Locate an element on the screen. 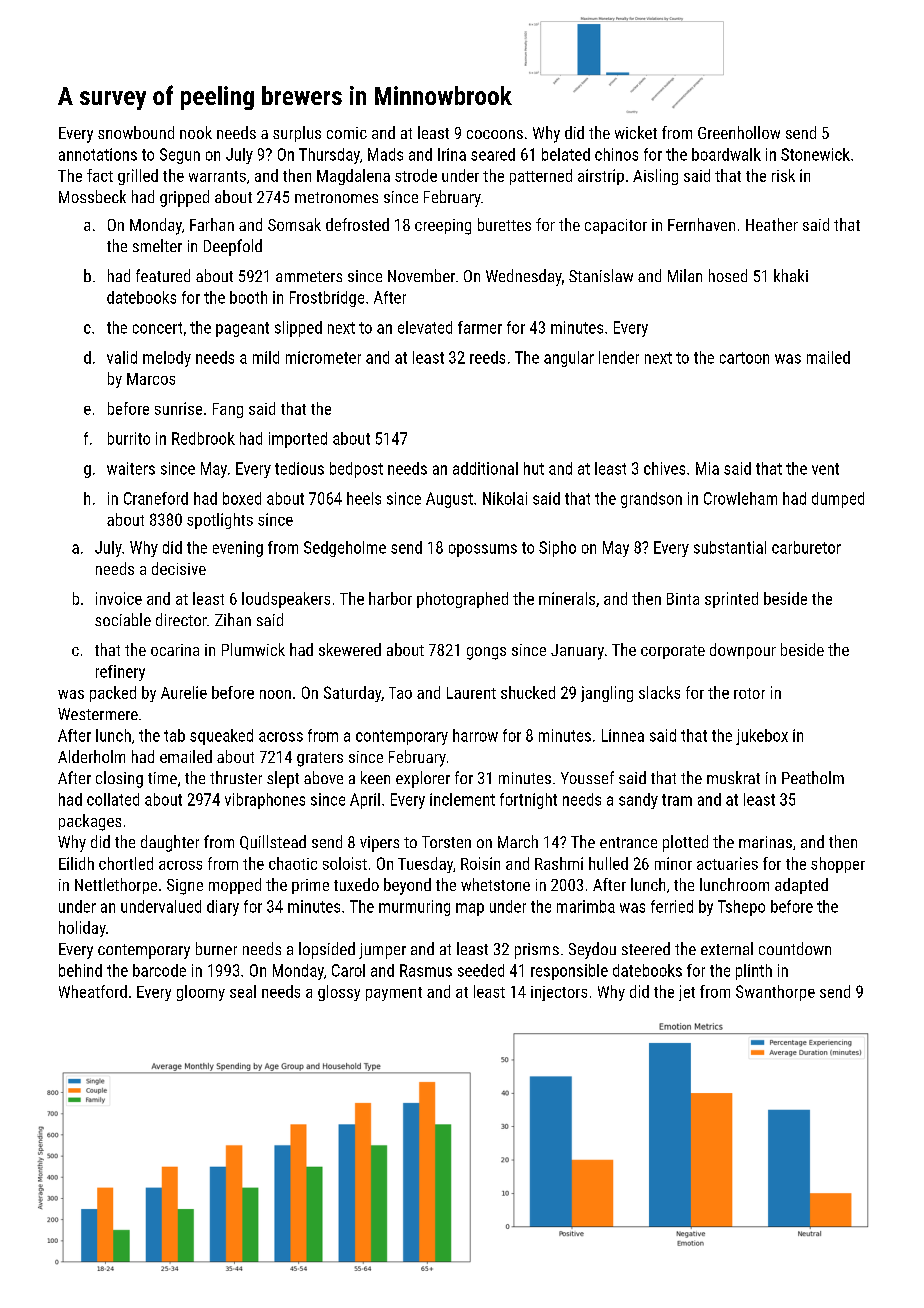 Image resolution: width=924 pixels, height=1308 pixels. sociable is located at coordinates (123, 619).
